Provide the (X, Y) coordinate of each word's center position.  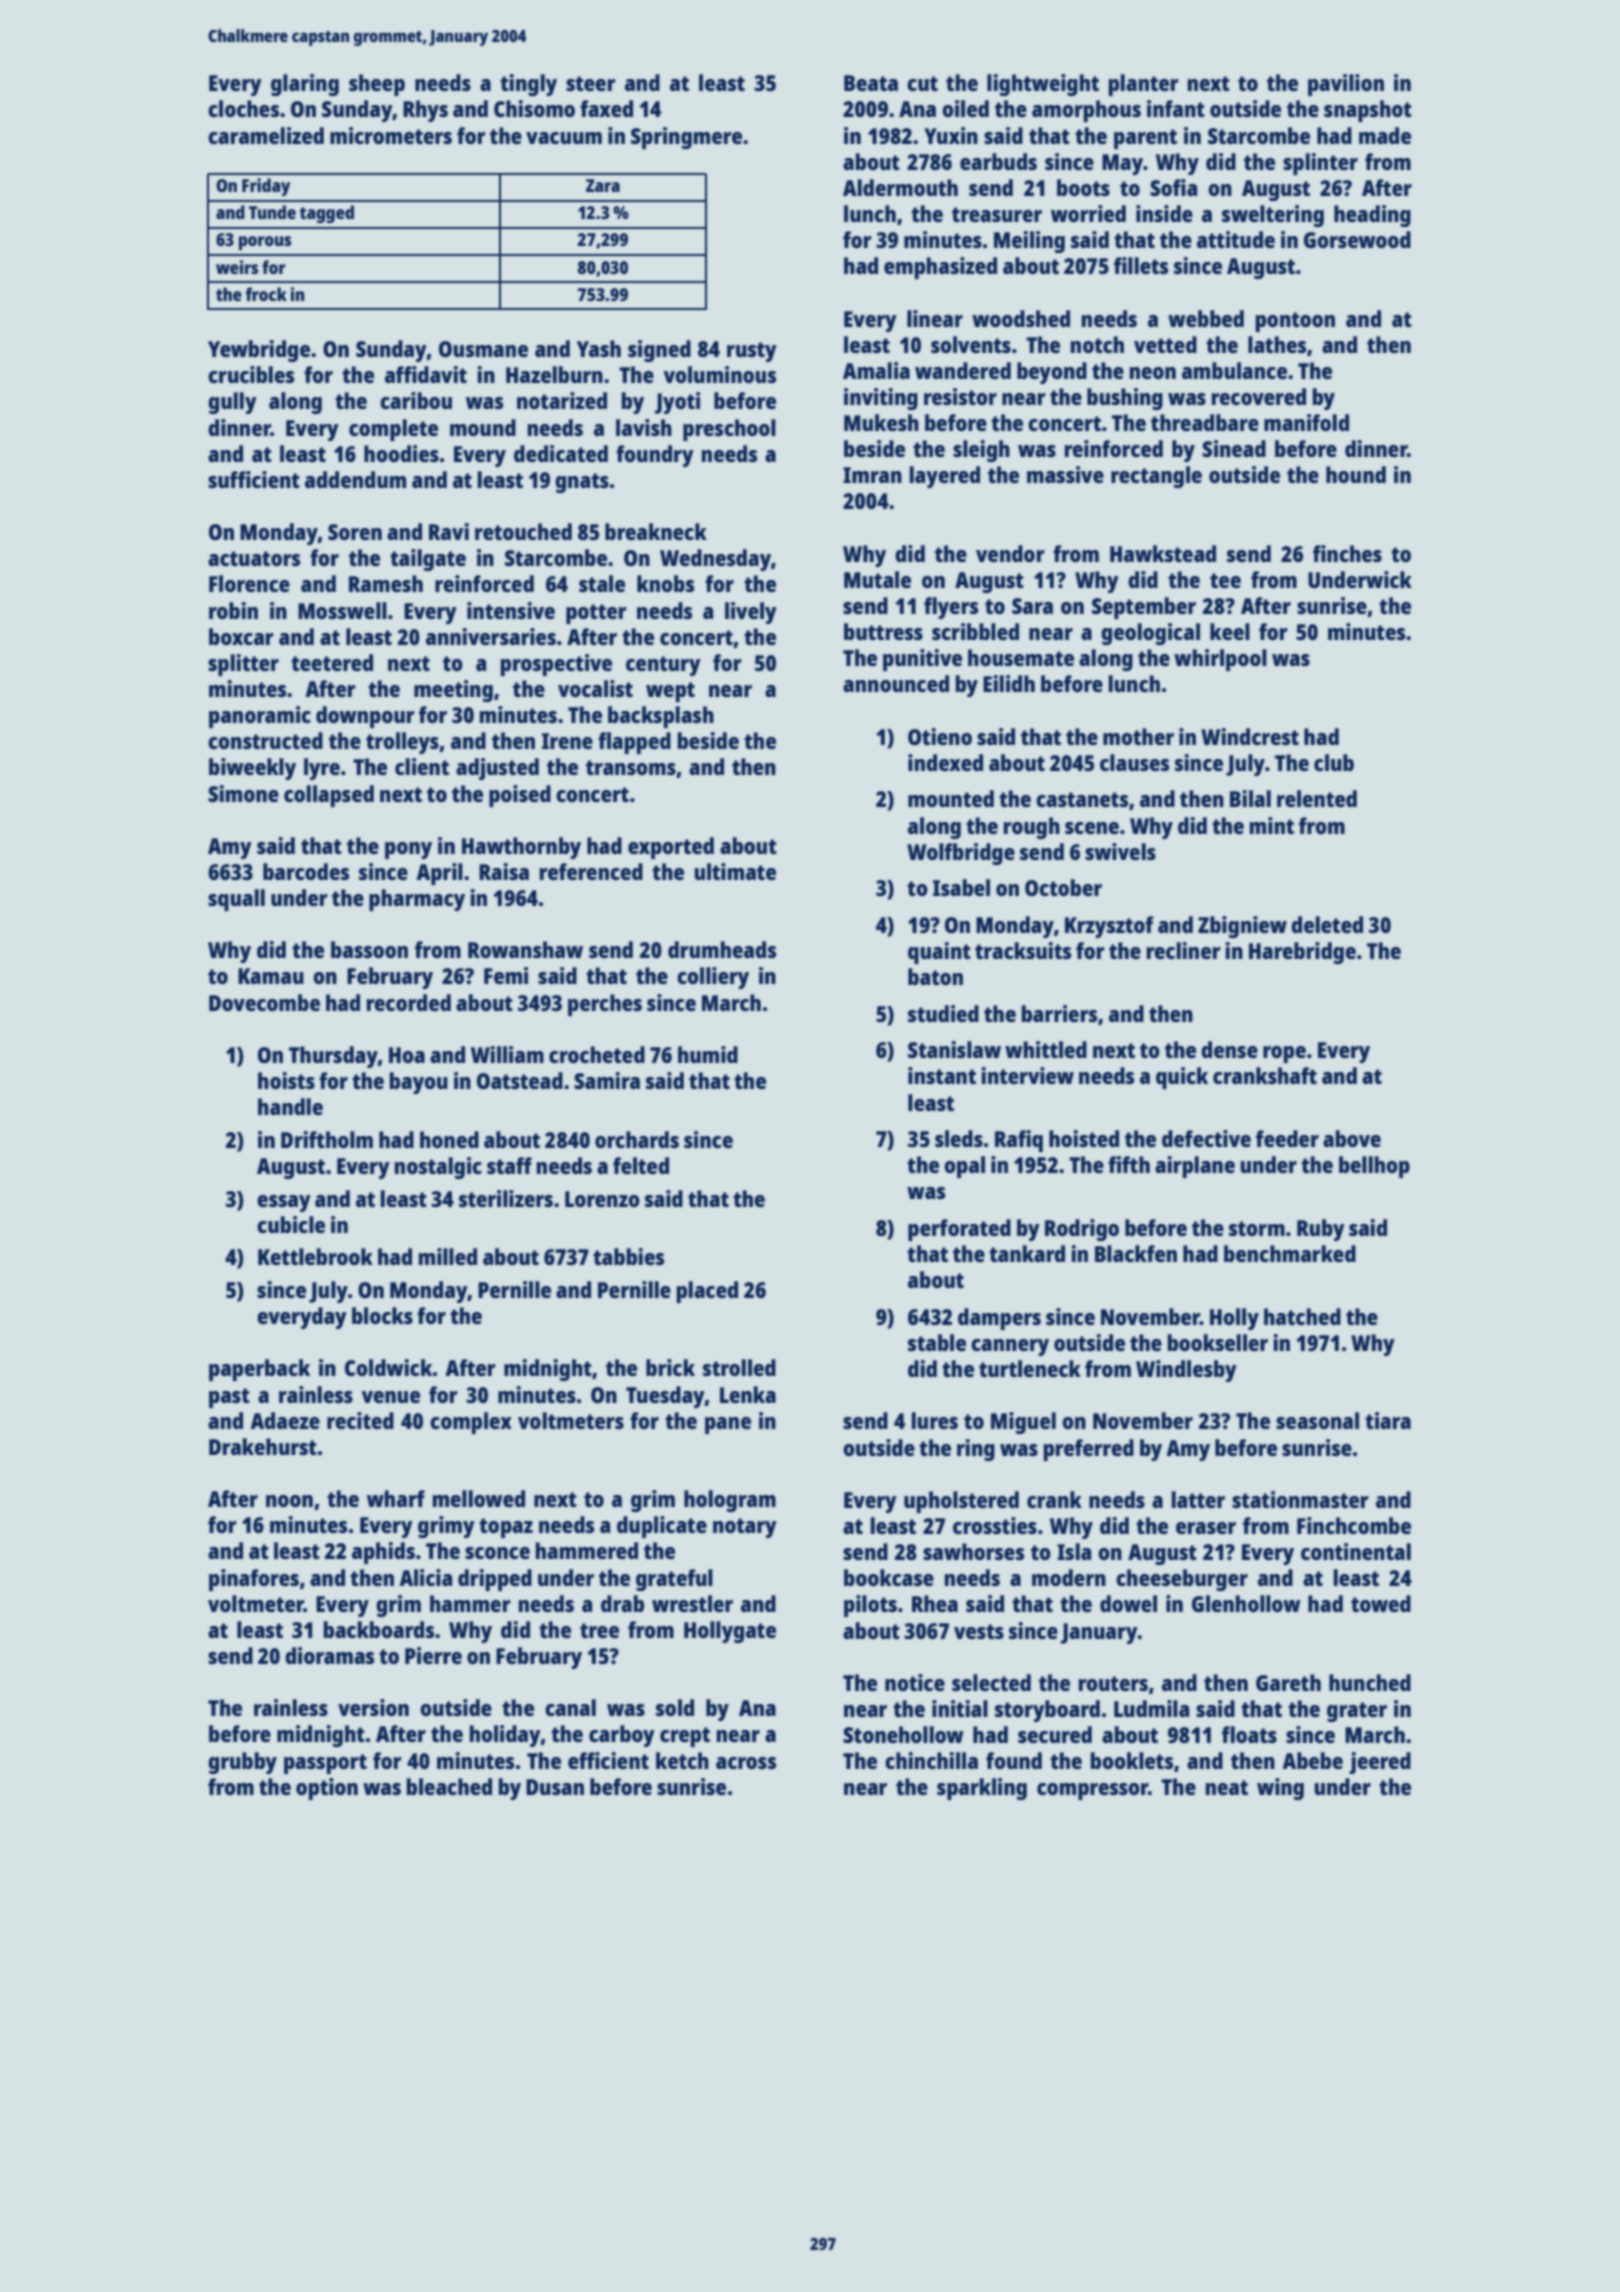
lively (751, 613)
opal (964, 1167)
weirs (237, 267)
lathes (1277, 344)
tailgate (428, 560)
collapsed (329, 796)
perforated (959, 1230)
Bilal (1250, 798)
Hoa (407, 1055)
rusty (752, 352)
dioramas (329, 1655)
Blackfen (1136, 1253)
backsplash (661, 717)
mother (1138, 736)
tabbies (628, 1256)
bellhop (1374, 1167)
